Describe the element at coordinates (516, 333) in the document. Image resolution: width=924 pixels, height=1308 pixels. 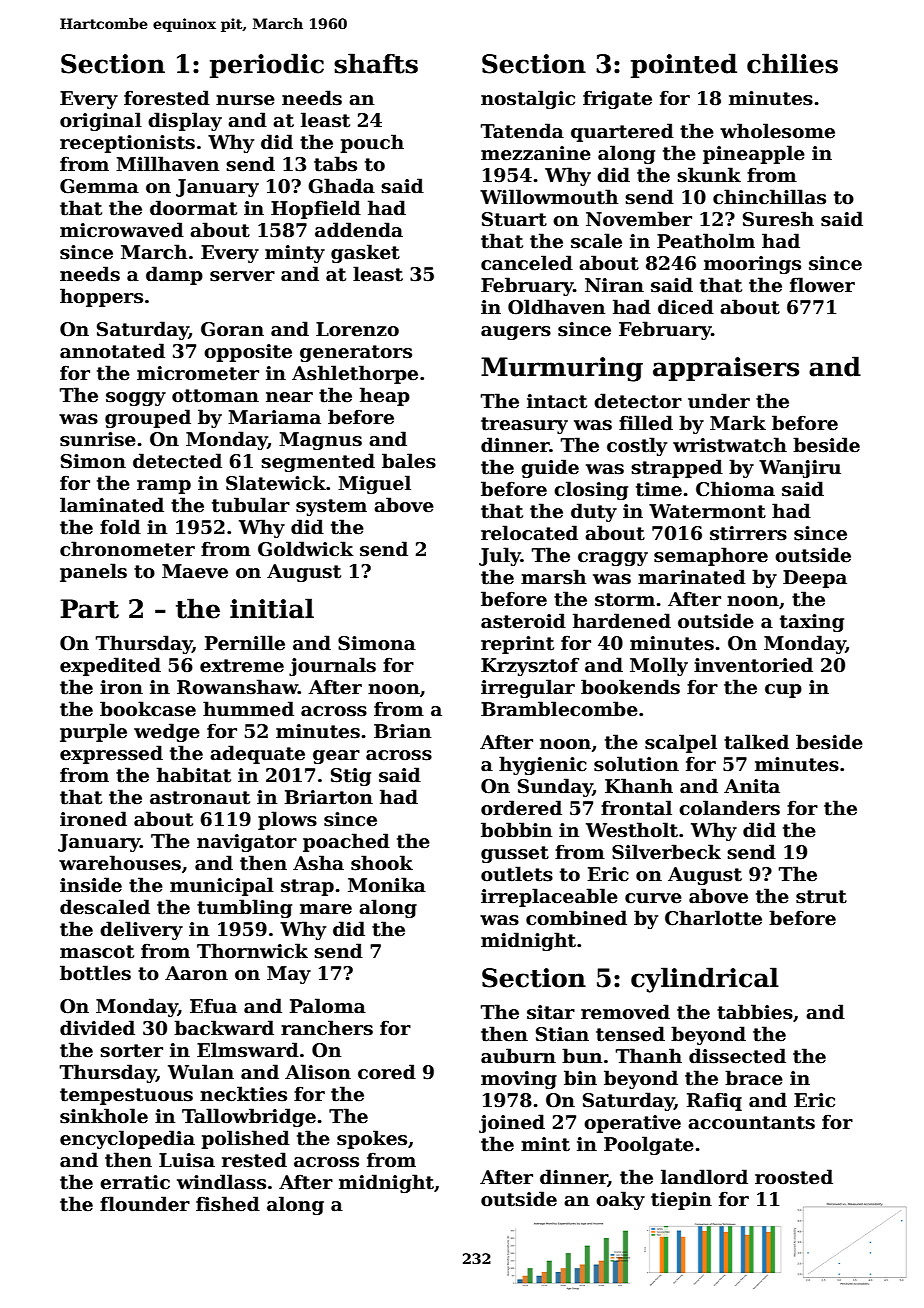
I see `augers` at that location.
